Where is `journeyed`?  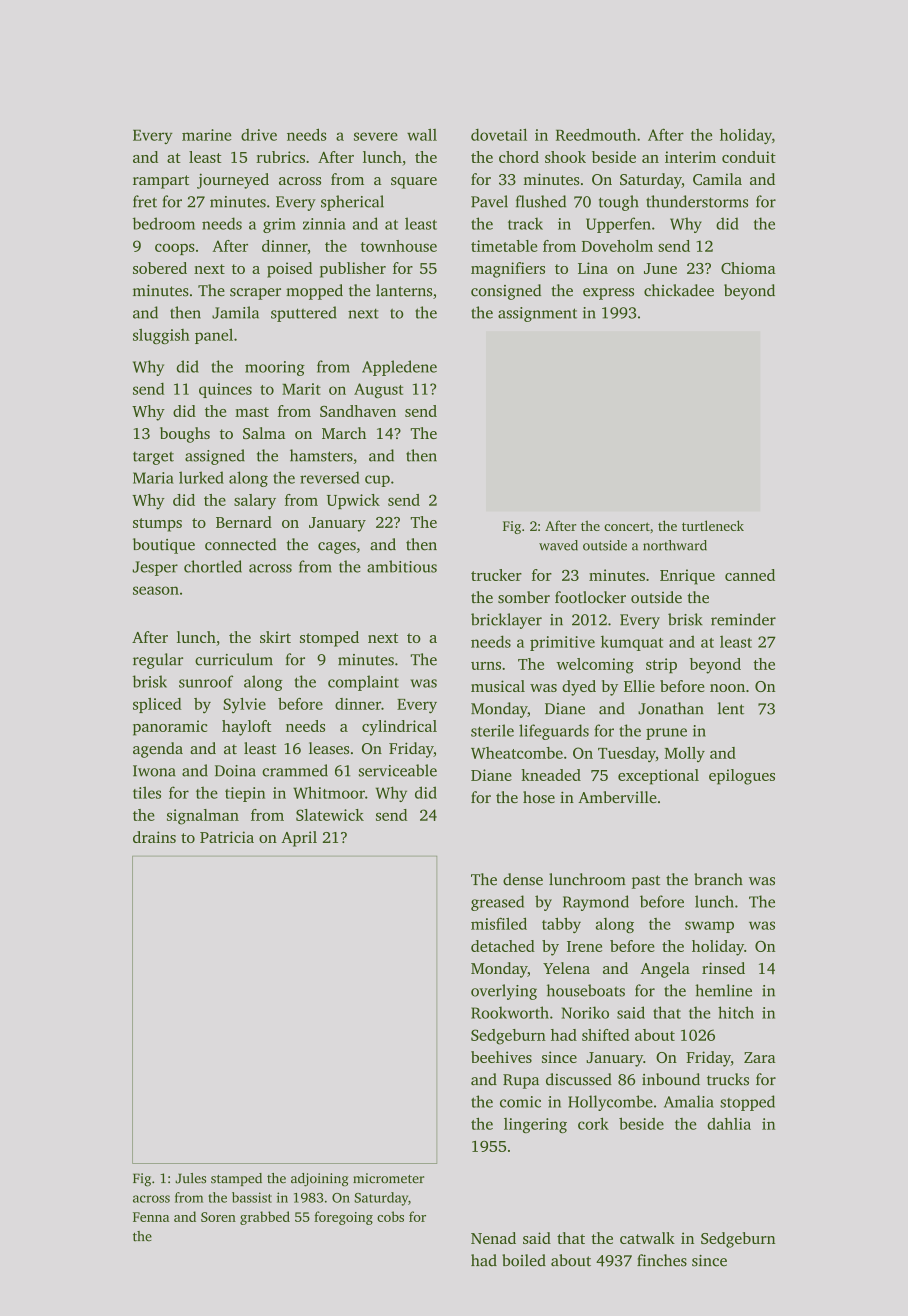 journeyed is located at coordinates (233, 181).
